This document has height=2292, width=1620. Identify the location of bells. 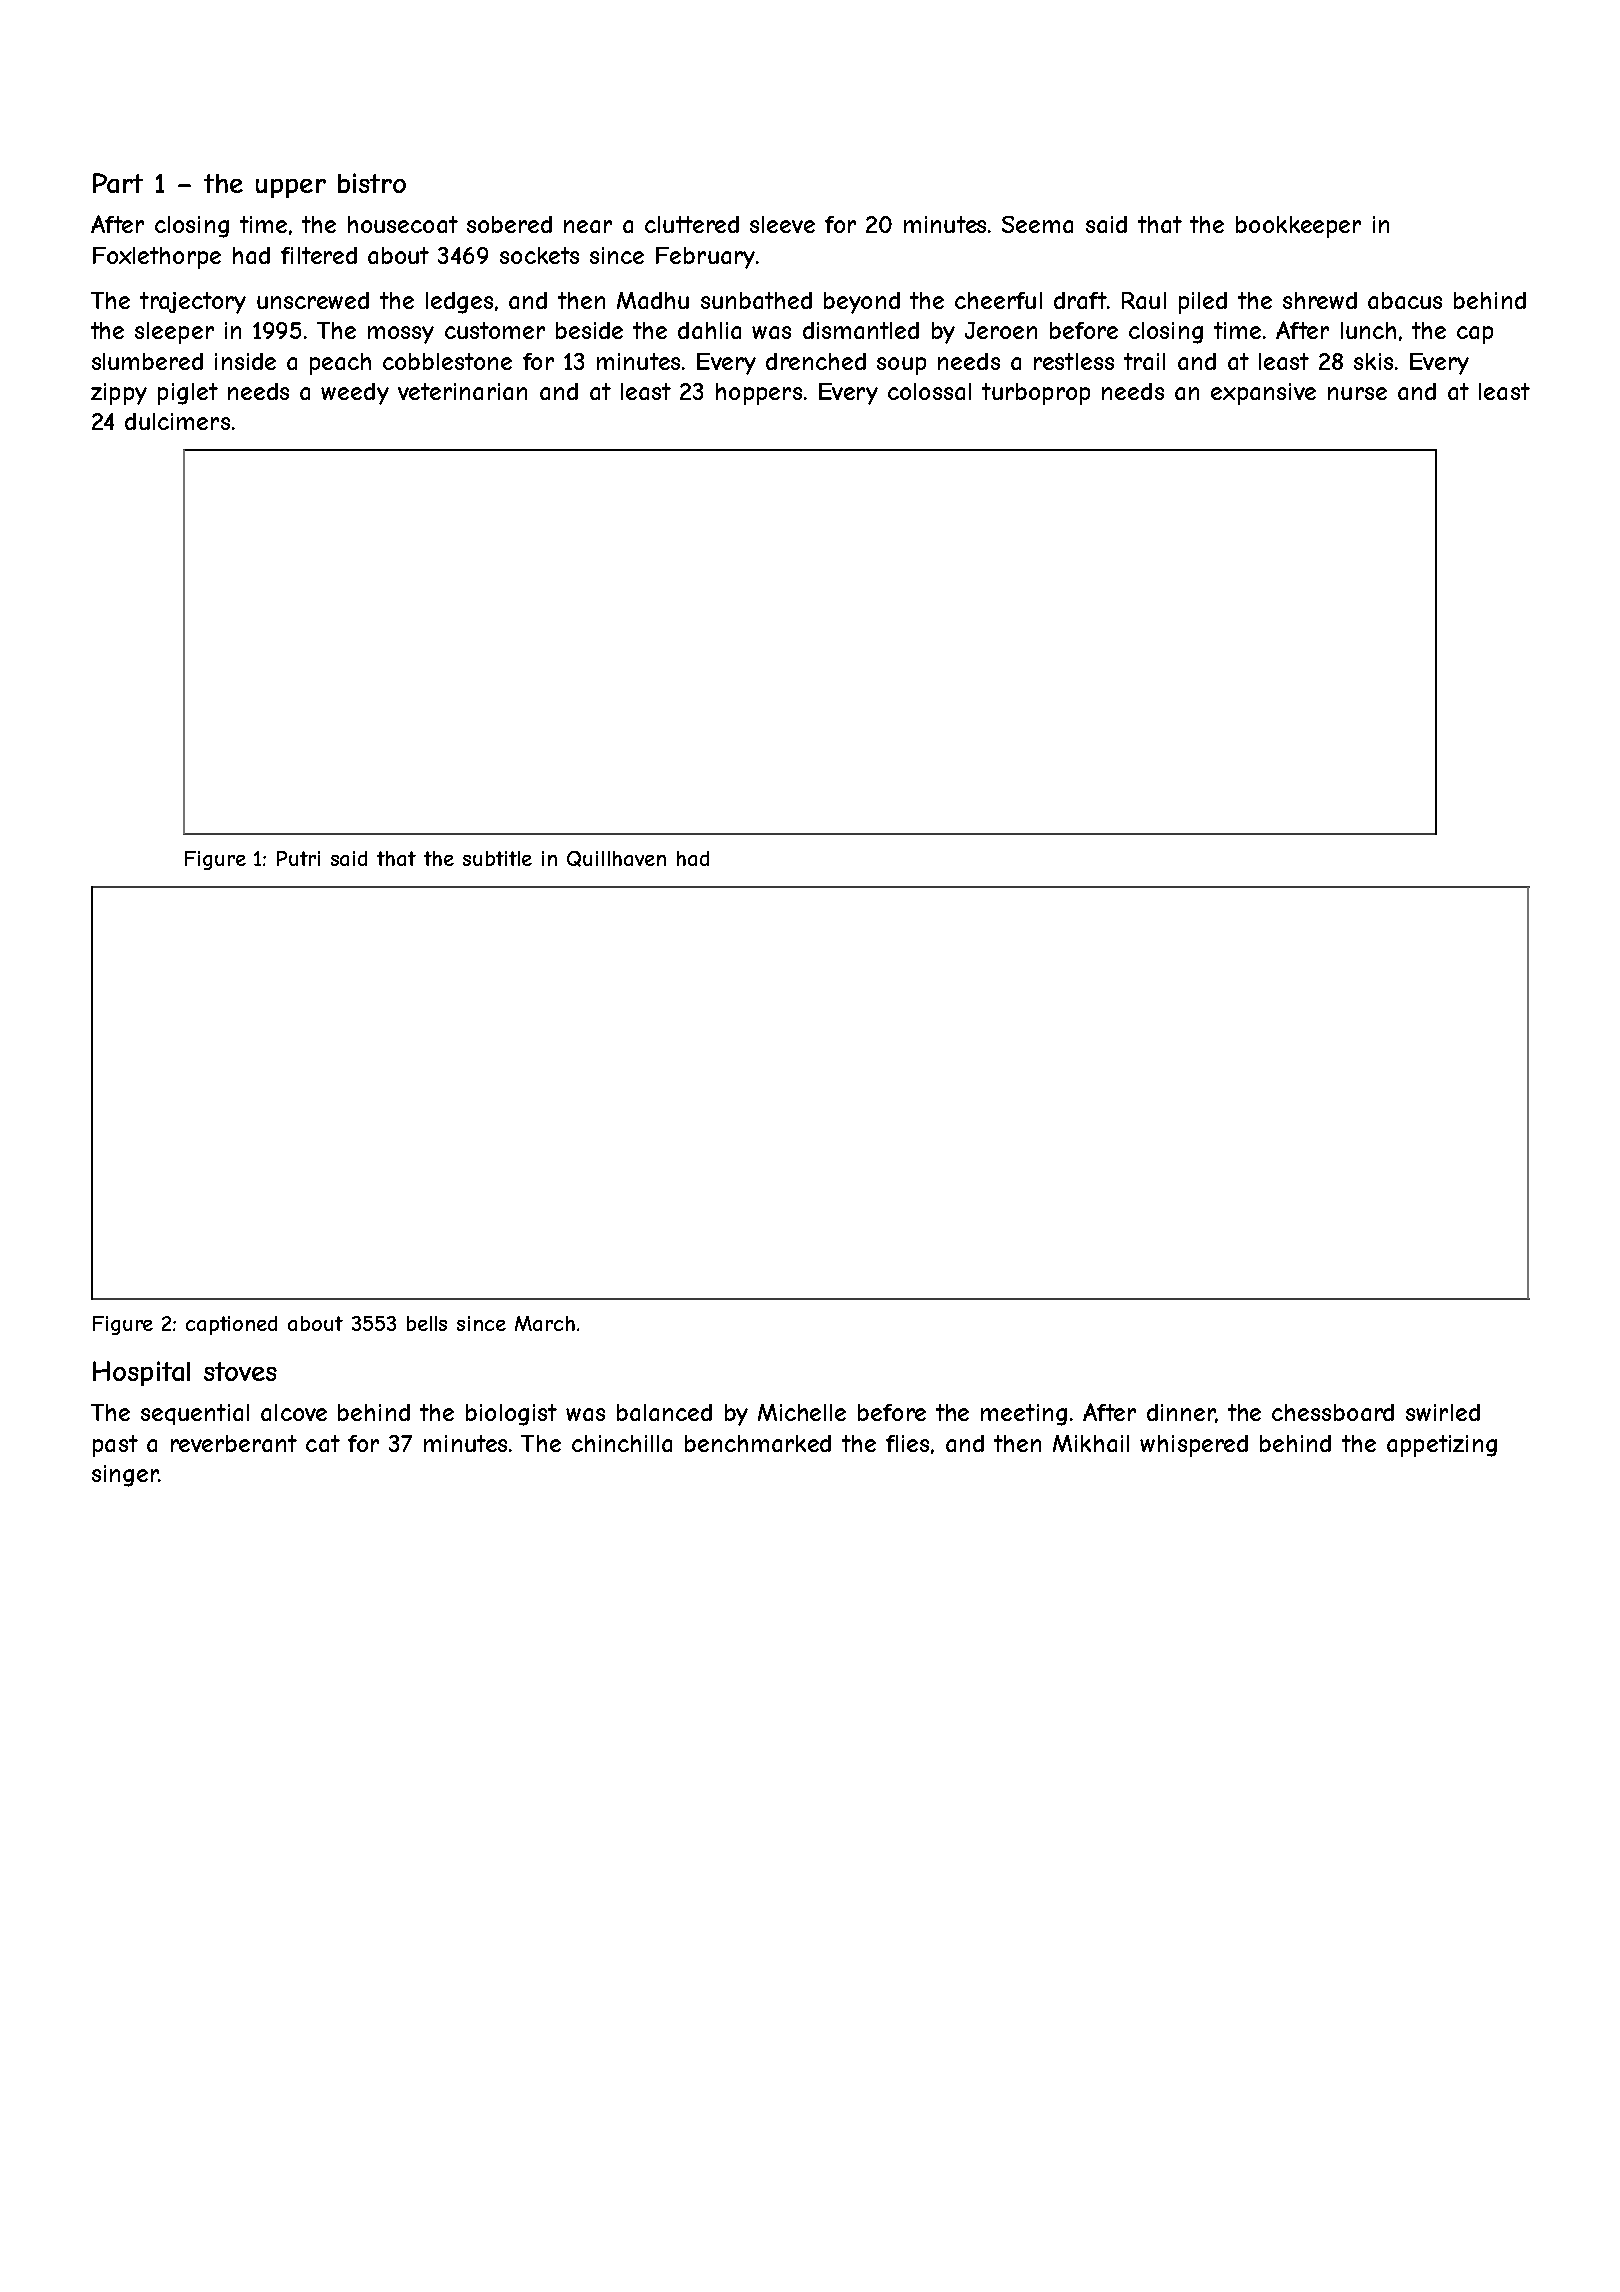
(427, 1323).
